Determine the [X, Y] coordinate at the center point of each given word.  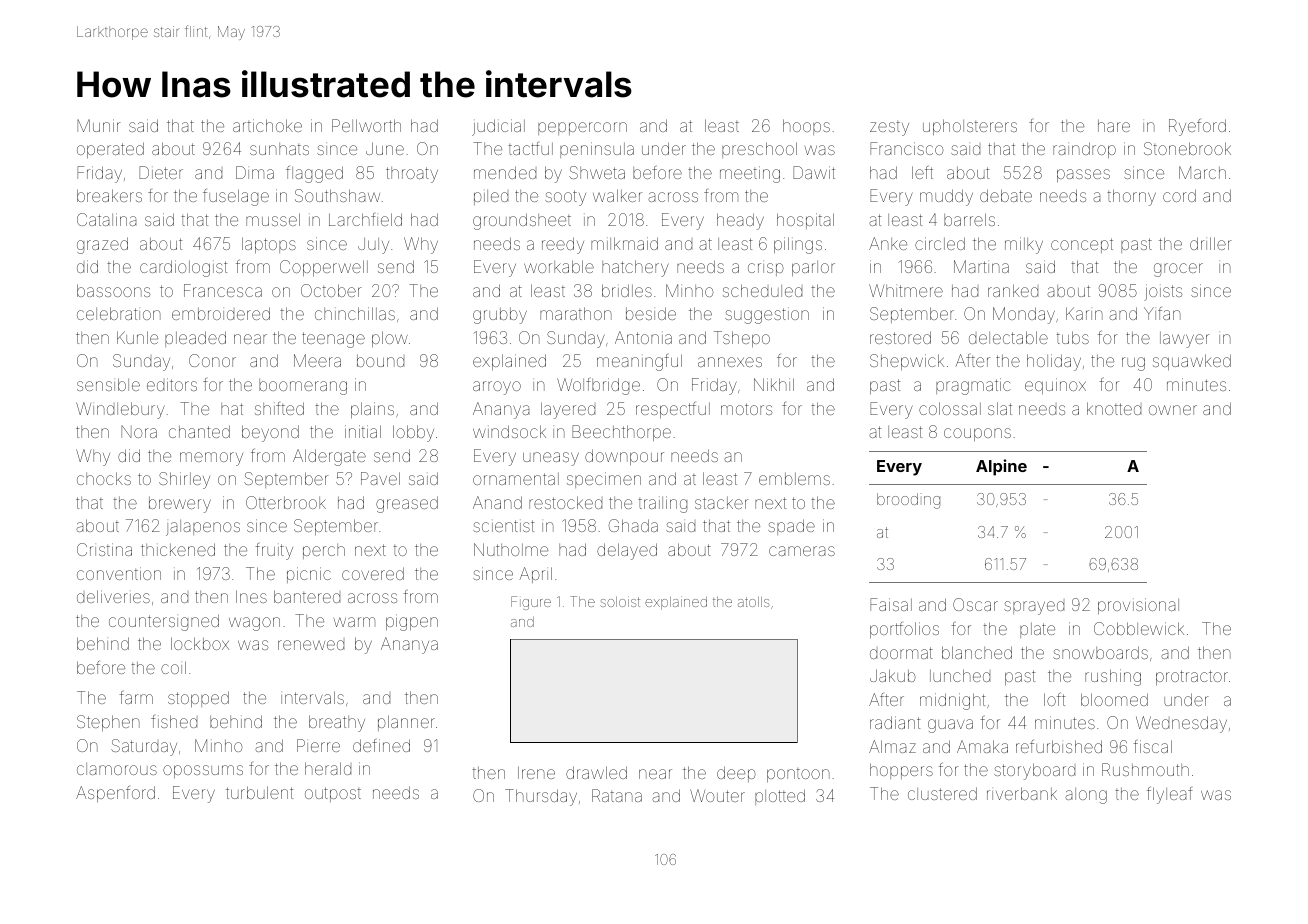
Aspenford [115, 794]
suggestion [767, 316]
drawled [596, 772]
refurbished [1059, 746]
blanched [977, 652]
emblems [794, 479]
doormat [901, 653]
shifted [279, 408]
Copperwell [324, 268]
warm [354, 622]
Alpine [1001, 467]
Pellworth [366, 125]
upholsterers [970, 127]
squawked [1192, 362]
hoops [806, 127]
